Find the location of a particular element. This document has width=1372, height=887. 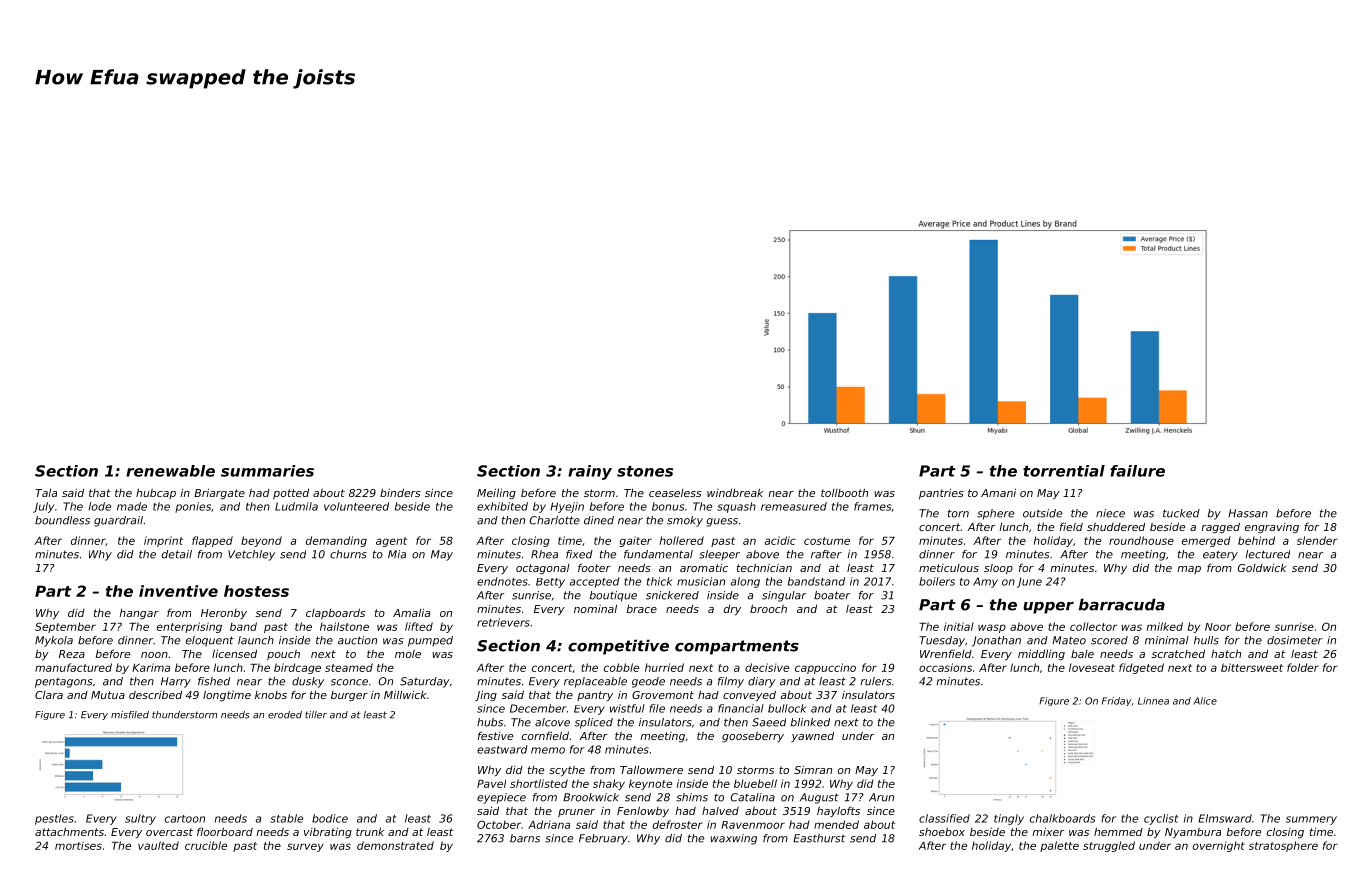

Hyejin is located at coordinates (567, 507).
